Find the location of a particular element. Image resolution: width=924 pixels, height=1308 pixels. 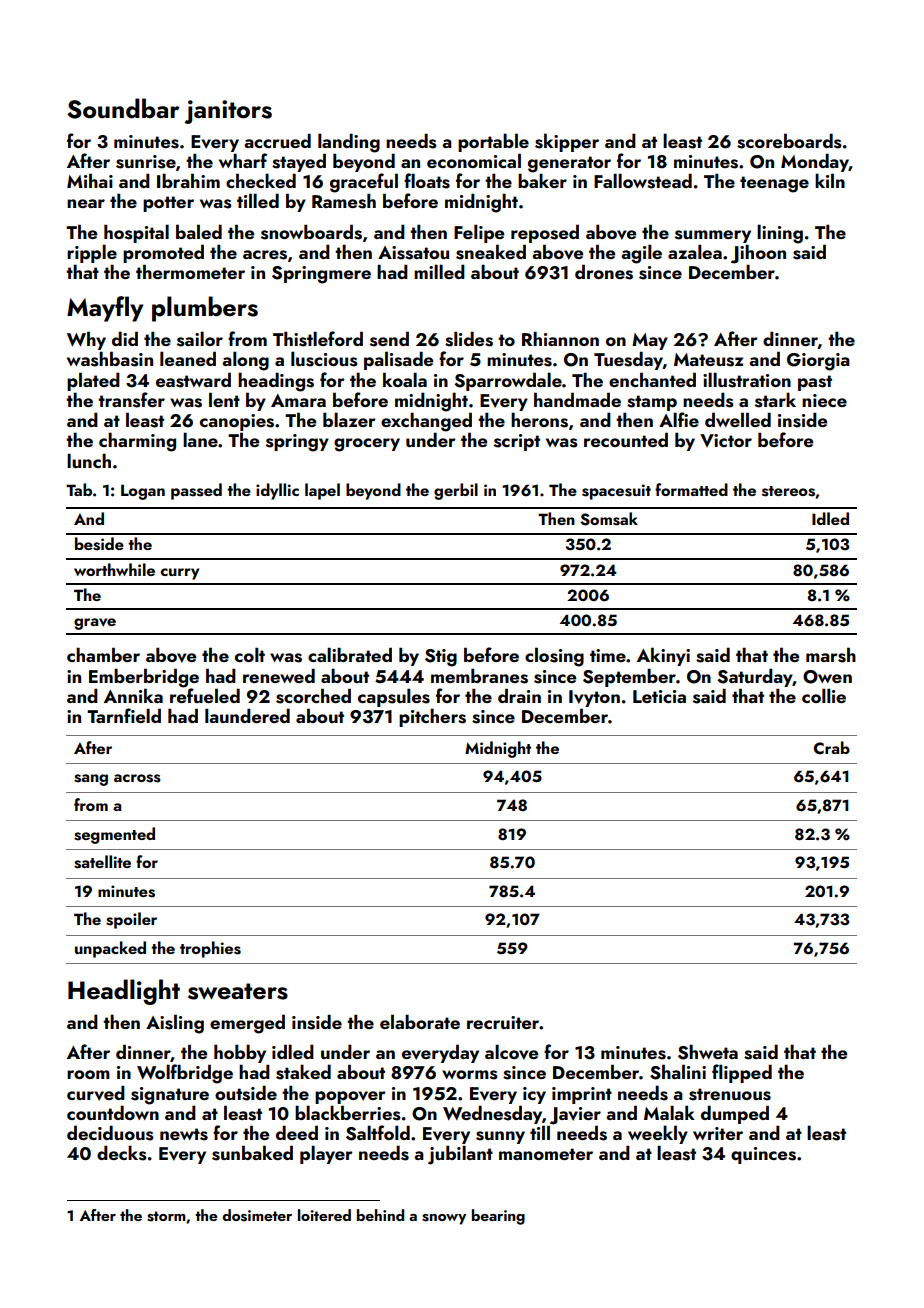

Crab is located at coordinates (832, 748).
